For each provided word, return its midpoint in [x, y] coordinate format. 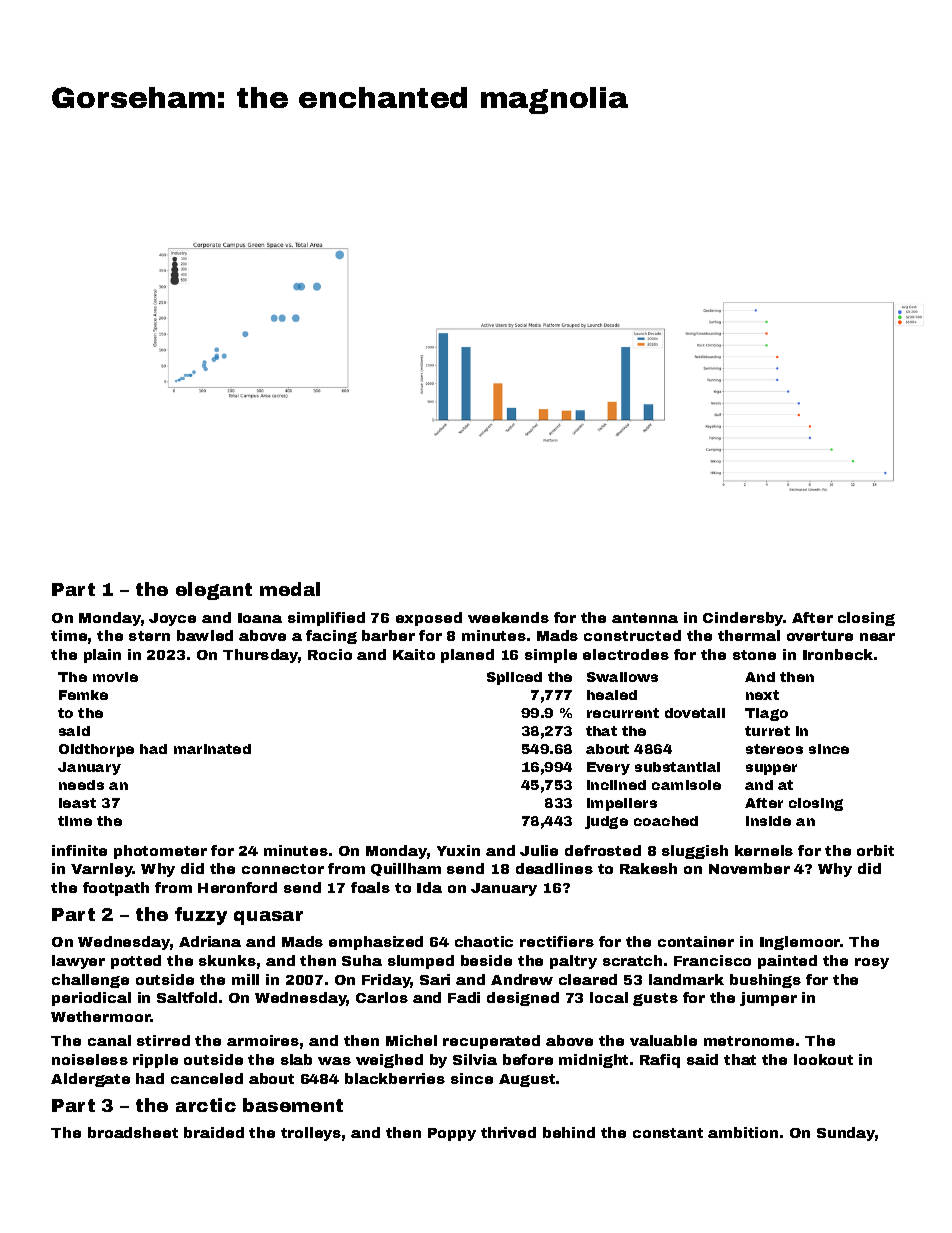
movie [115, 677]
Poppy [452, 1134]
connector [283, 869]
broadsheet [133, 1132]
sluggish [695, 852]
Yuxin [458, 850]
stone [754, 655]
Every [608, 768]
